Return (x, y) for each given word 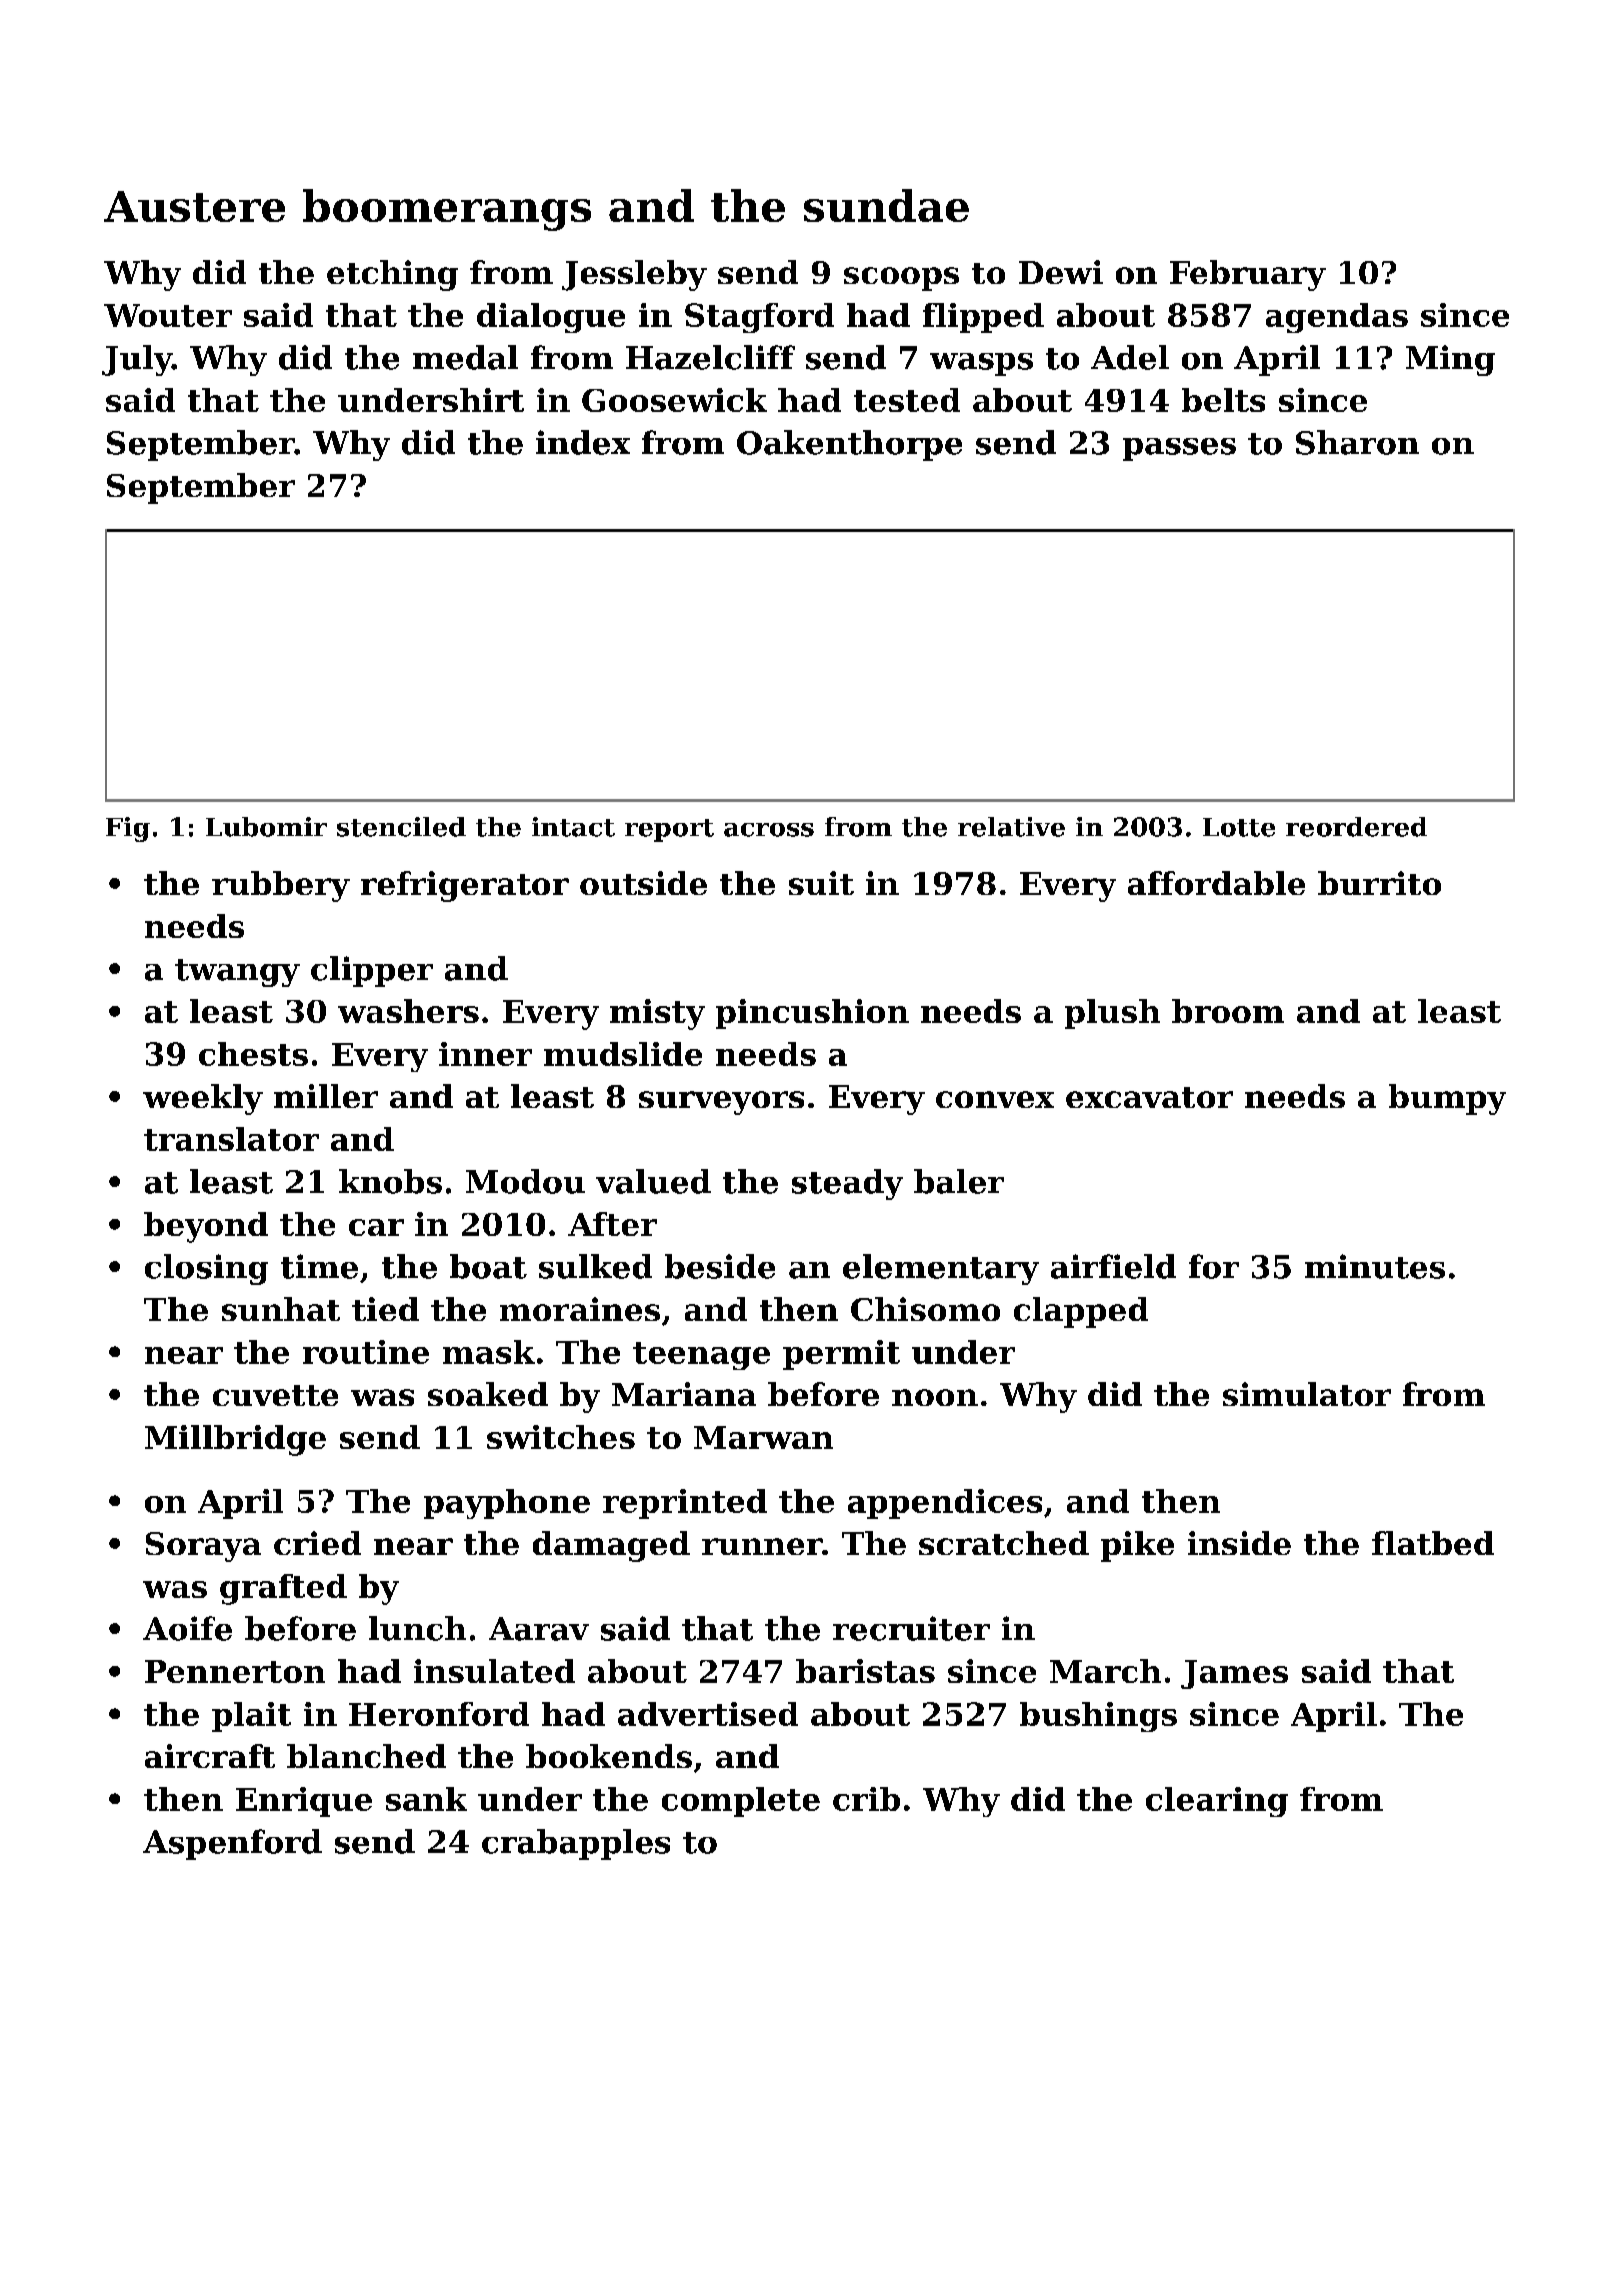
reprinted (685, 1504)
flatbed (1433, 1543)
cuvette (275, 1395)
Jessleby (634, 275)
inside (1239, 1543)
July (137, 360)
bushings (1098, 1717)
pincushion (812, 1014)
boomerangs (447, 210)
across (769, 830)
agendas (1337, 318)
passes (1179, 449)
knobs (390, 1181)
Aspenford (232, 1844)
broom (1228, 1011)
